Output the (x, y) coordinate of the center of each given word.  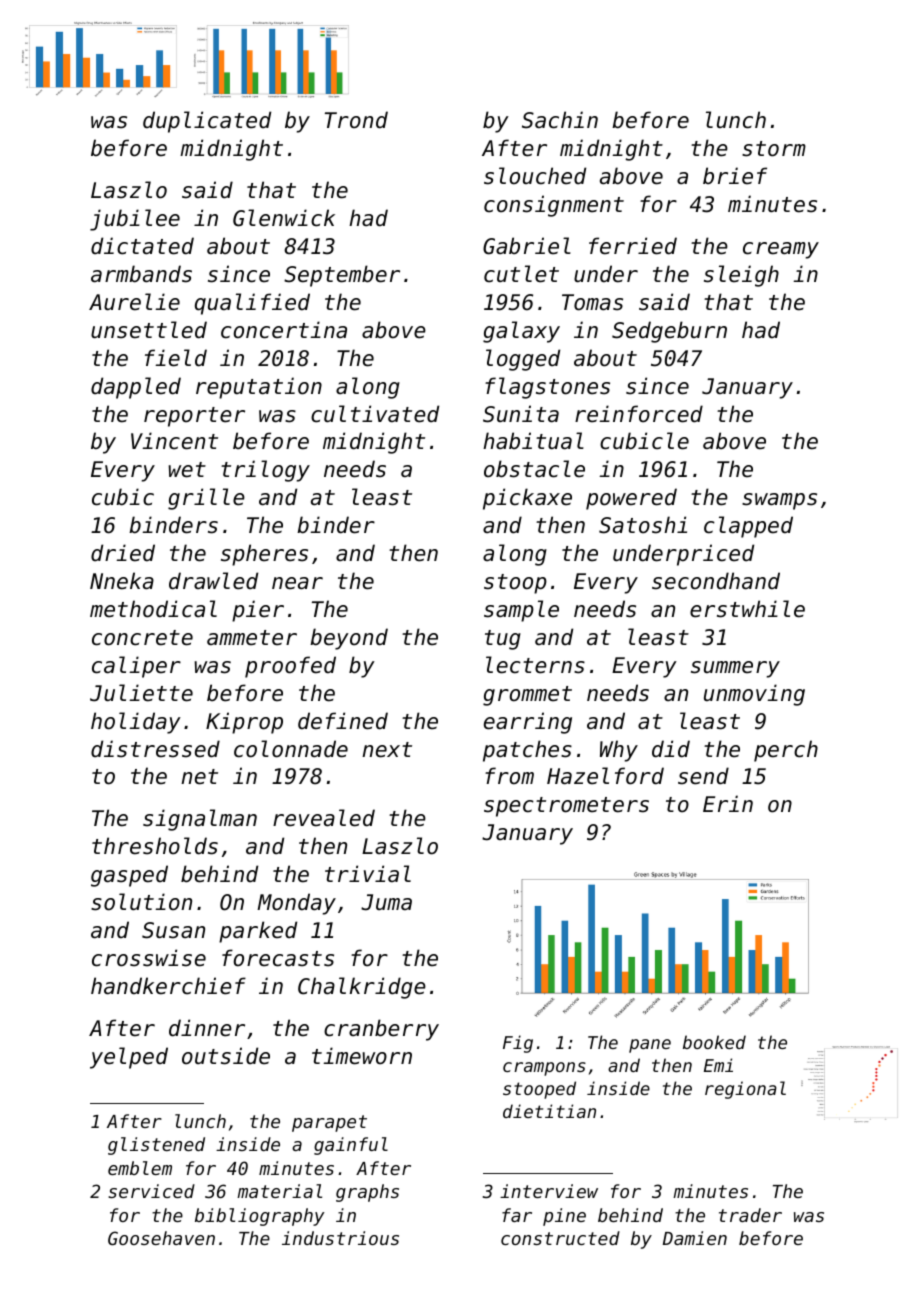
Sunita (521, 414)
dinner (207, 1028)
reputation (259, 388)
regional (745, 1090)
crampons (544, 1069)
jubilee (135, 220)
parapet (329, 1123)
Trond (356, 120)
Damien (695, 1238)
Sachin (560, 120)
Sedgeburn (669, 332)
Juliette (141, 693)
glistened (156, 1146)
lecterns (535, 665)
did (671, 749)
